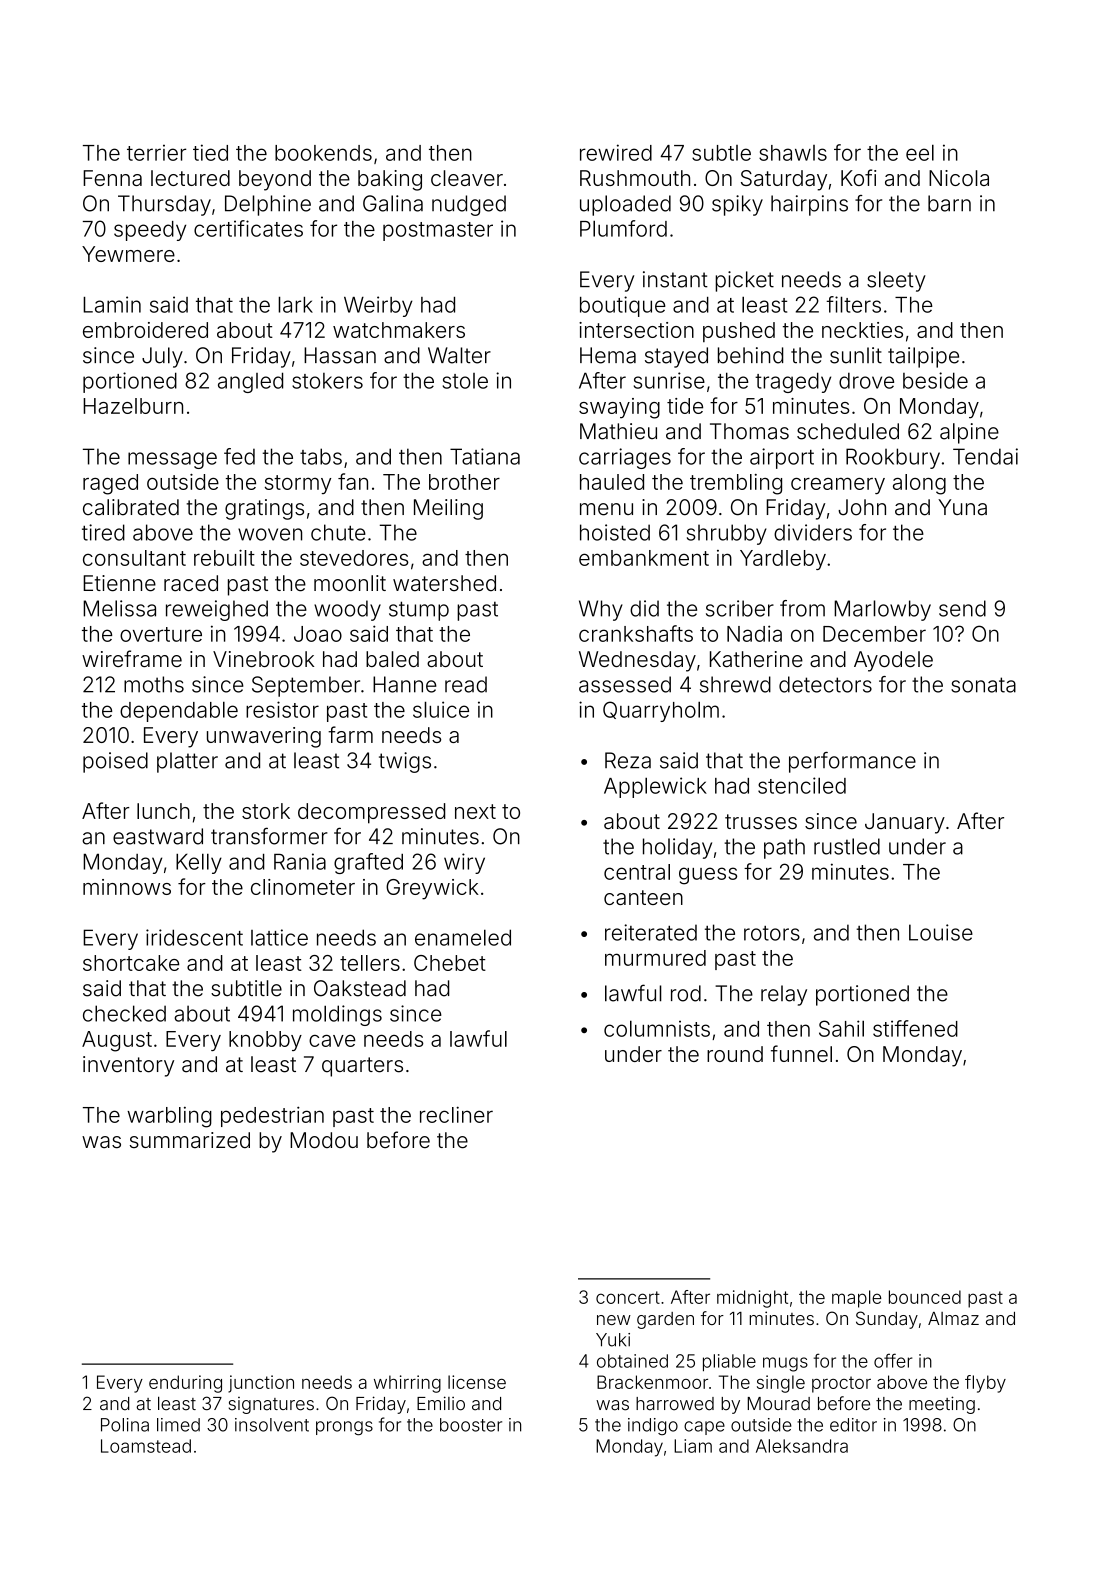  Describe the element at coordinates (935, 380) in the image. I see `beside` at that location.
